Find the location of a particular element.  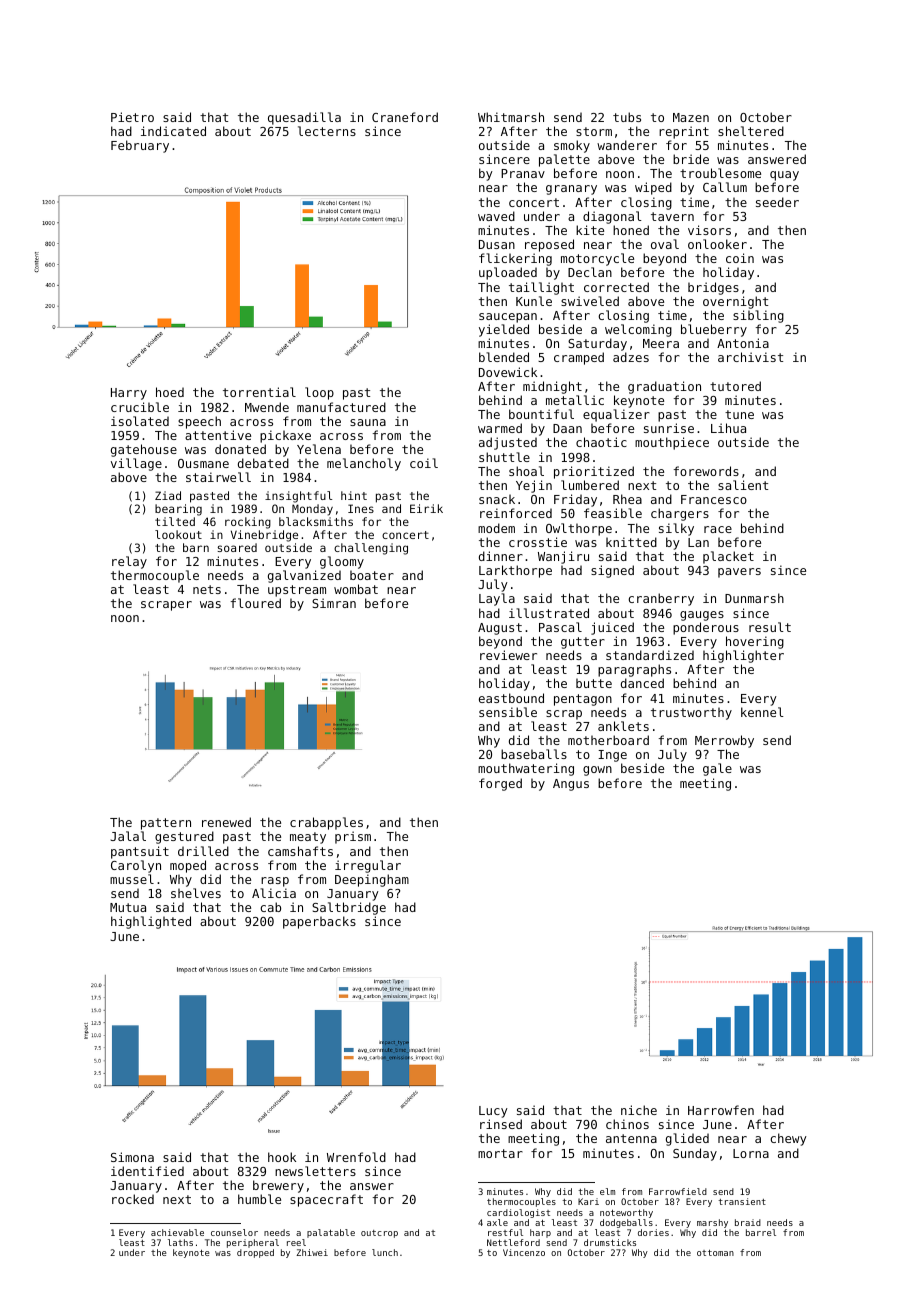

illustrated is located at coordinates (549, 613).
